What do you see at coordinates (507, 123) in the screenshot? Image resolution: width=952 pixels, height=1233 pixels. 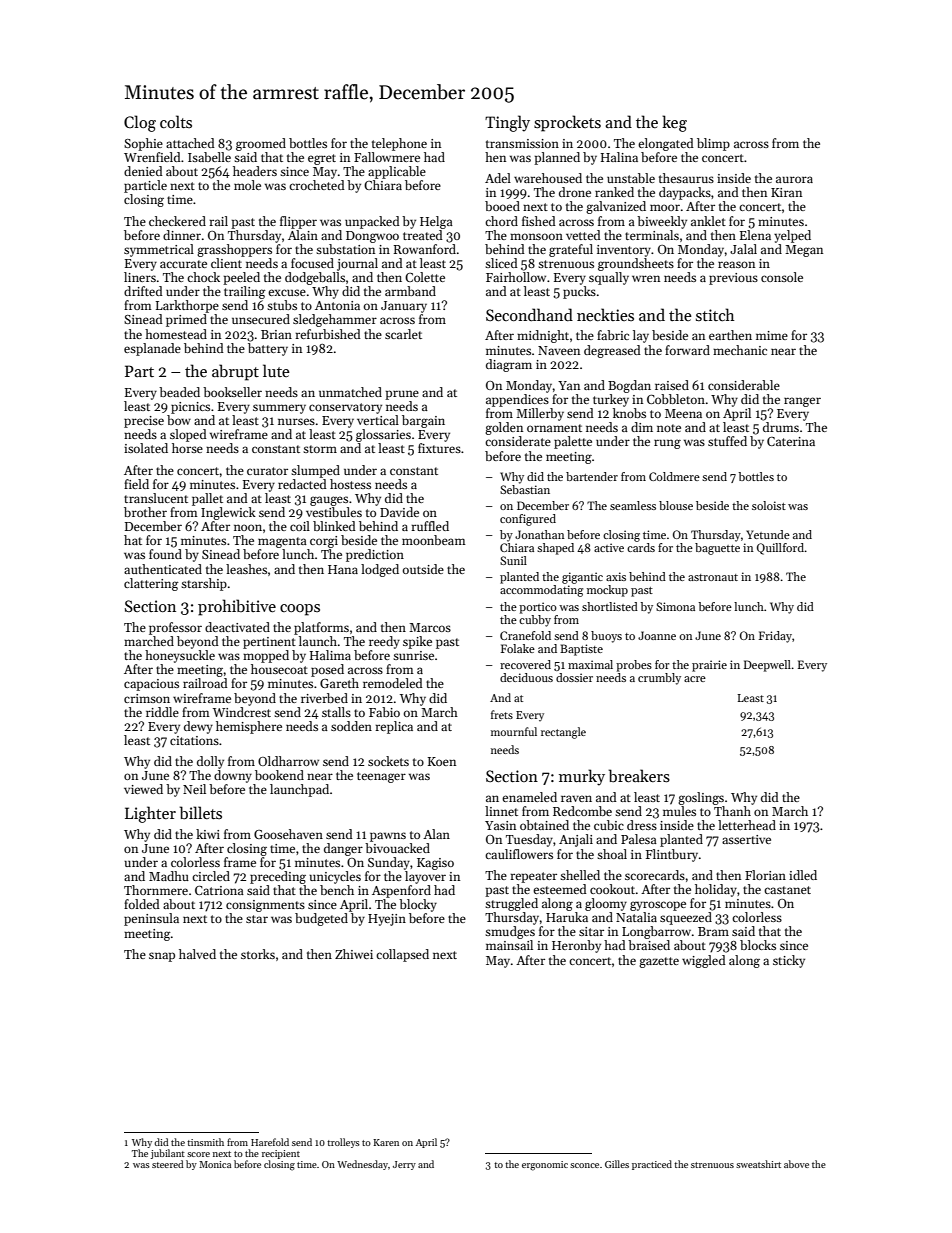 I see `Tingly` at bounding box center [507, 123].
